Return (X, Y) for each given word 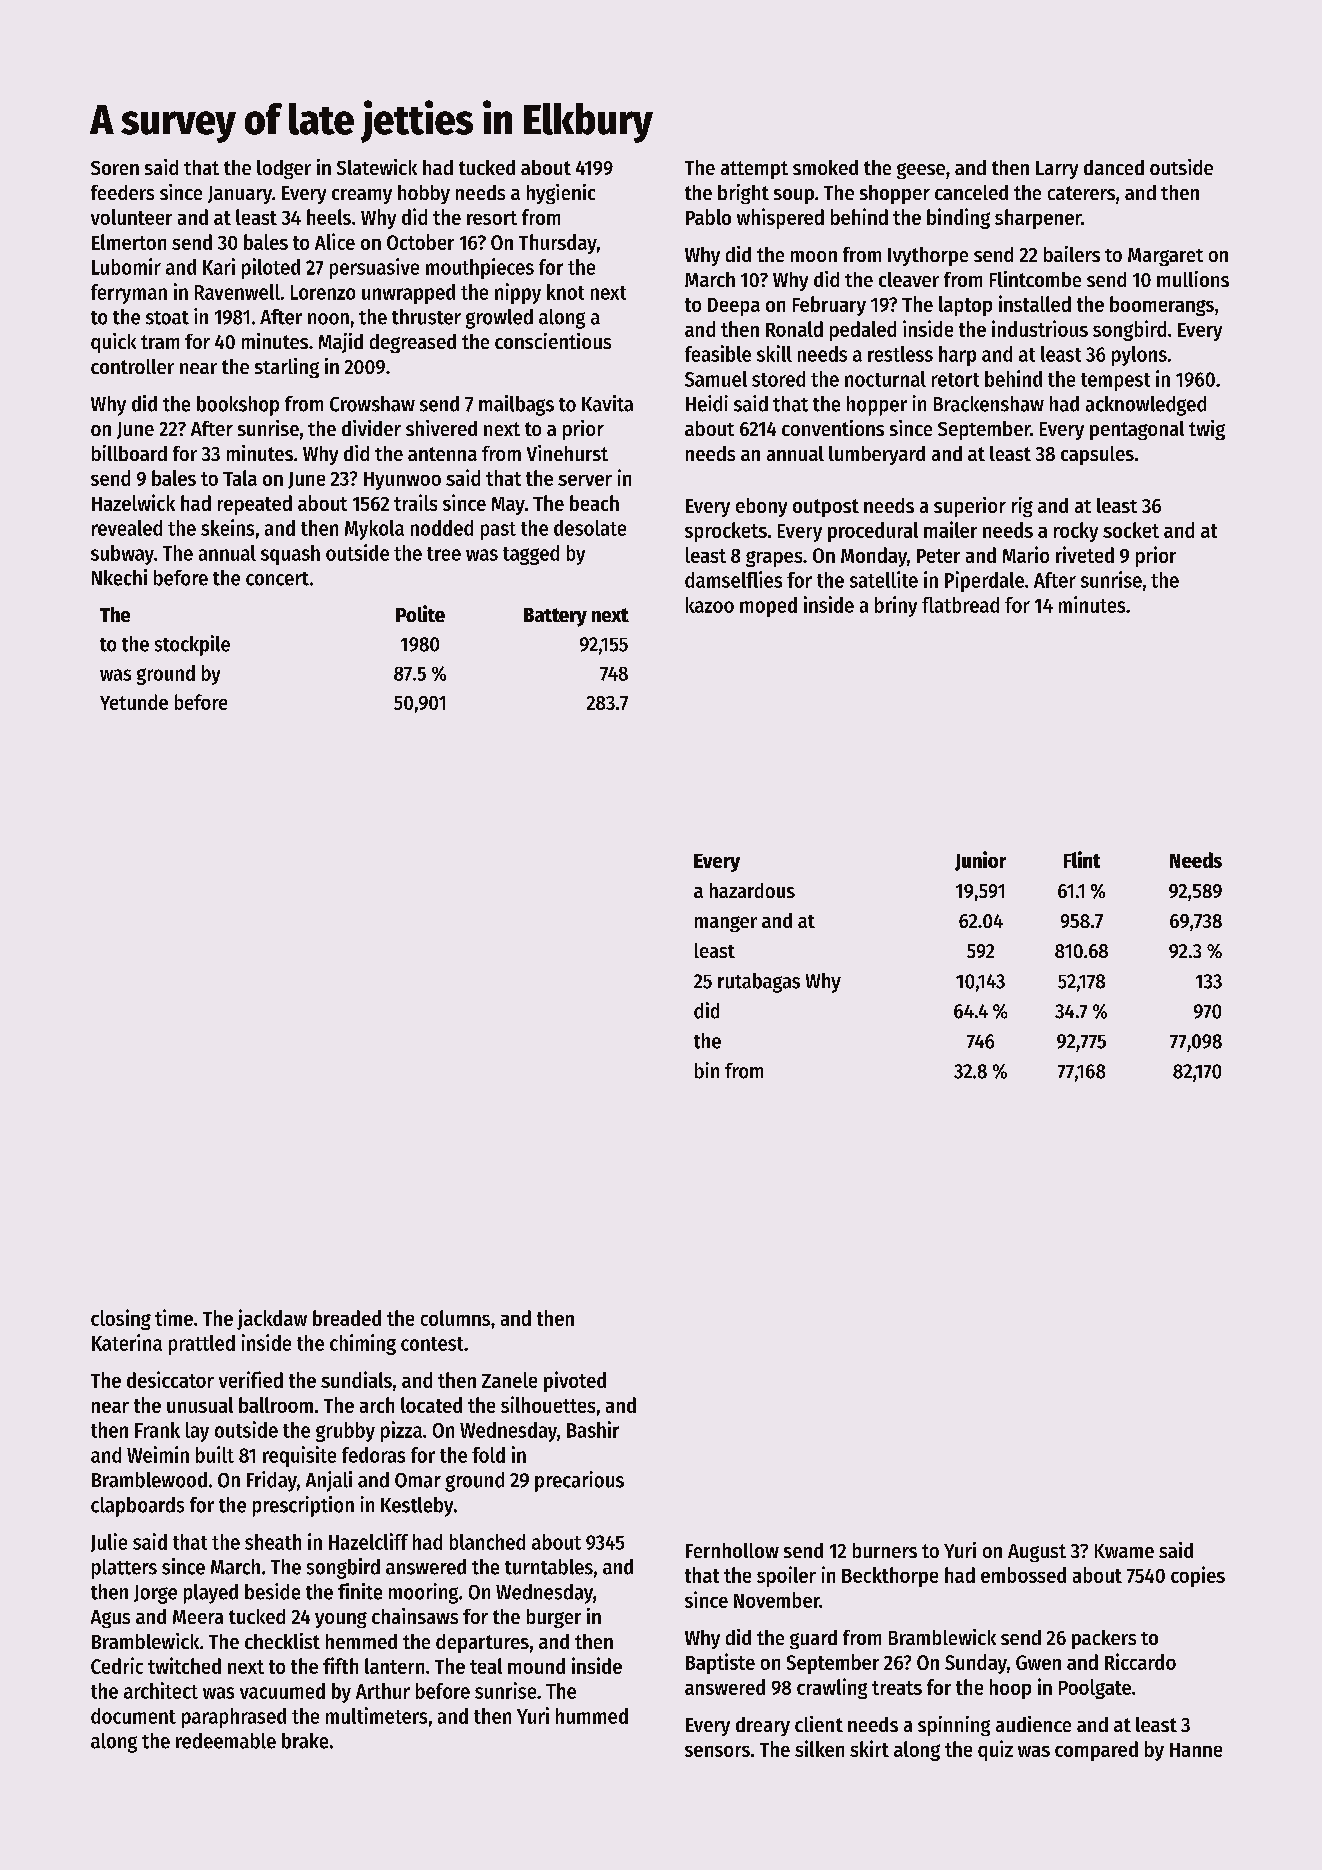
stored (778, 379)
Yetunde (134, 702)
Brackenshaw (989, 404)
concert (277, 579)
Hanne (1196, 1750)
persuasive (374, 268)
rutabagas (759, 983)
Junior (980, 861)
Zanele (509, 1380)
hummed (592, 1716)
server (585, 480)
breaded (347, 1318)
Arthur (383, 1691)
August (1037, 1553)
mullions (1193, 279)
